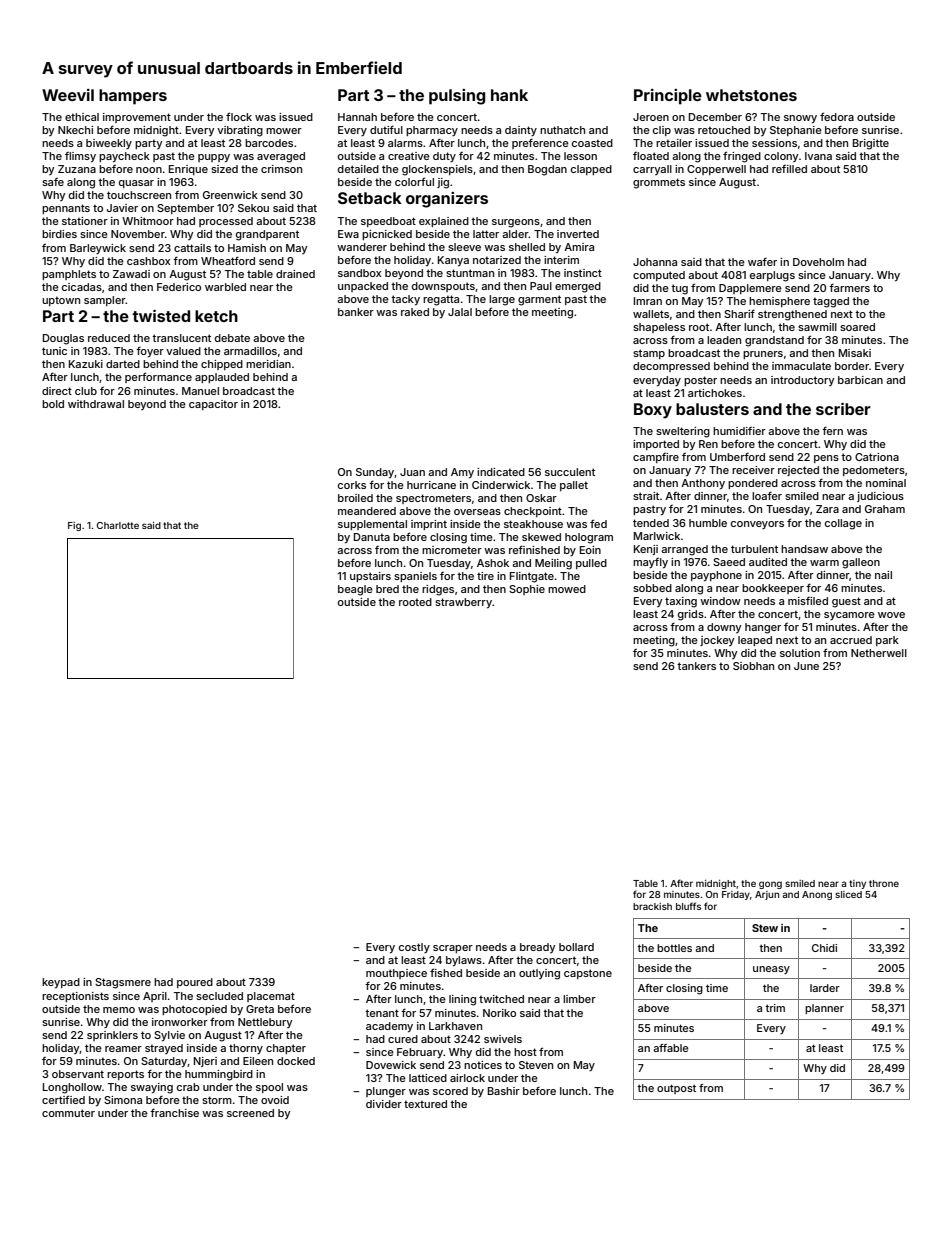  Describe the element at coordinates (247, 248) in the screenshot. I see `Hamish` at that location.
